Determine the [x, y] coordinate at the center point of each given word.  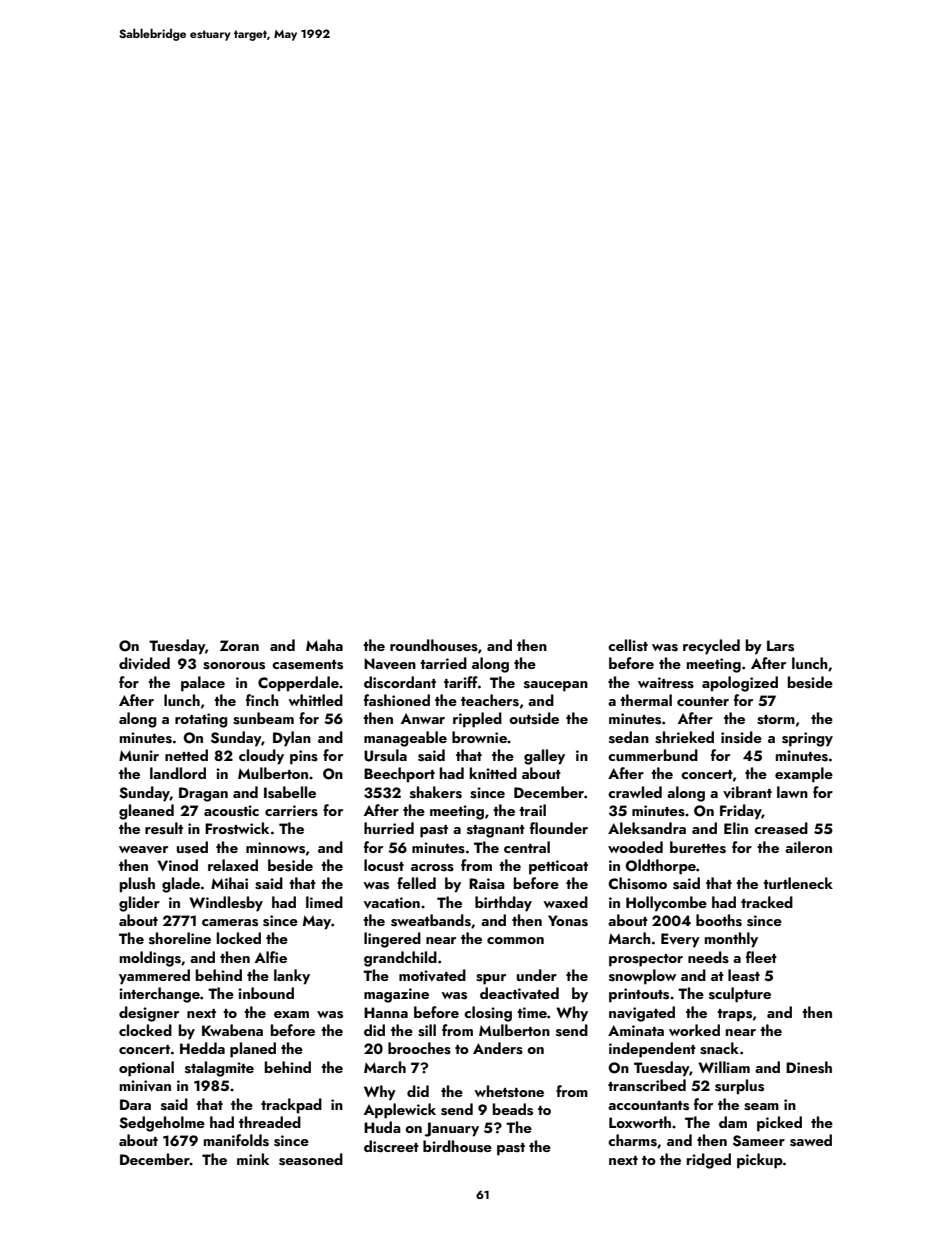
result [164, 828]
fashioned [397, 700]
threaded [270, 1122]
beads [513, 1109]
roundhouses [434, 645]
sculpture [740, 995]
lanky [292, 977]
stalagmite [219, 1069]
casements [307, 665]
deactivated [519, 993]
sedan [629, 737]
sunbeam [263, 718]
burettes [698, 847]
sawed [811, 1140]
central [527, 847]
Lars [780, 646]
